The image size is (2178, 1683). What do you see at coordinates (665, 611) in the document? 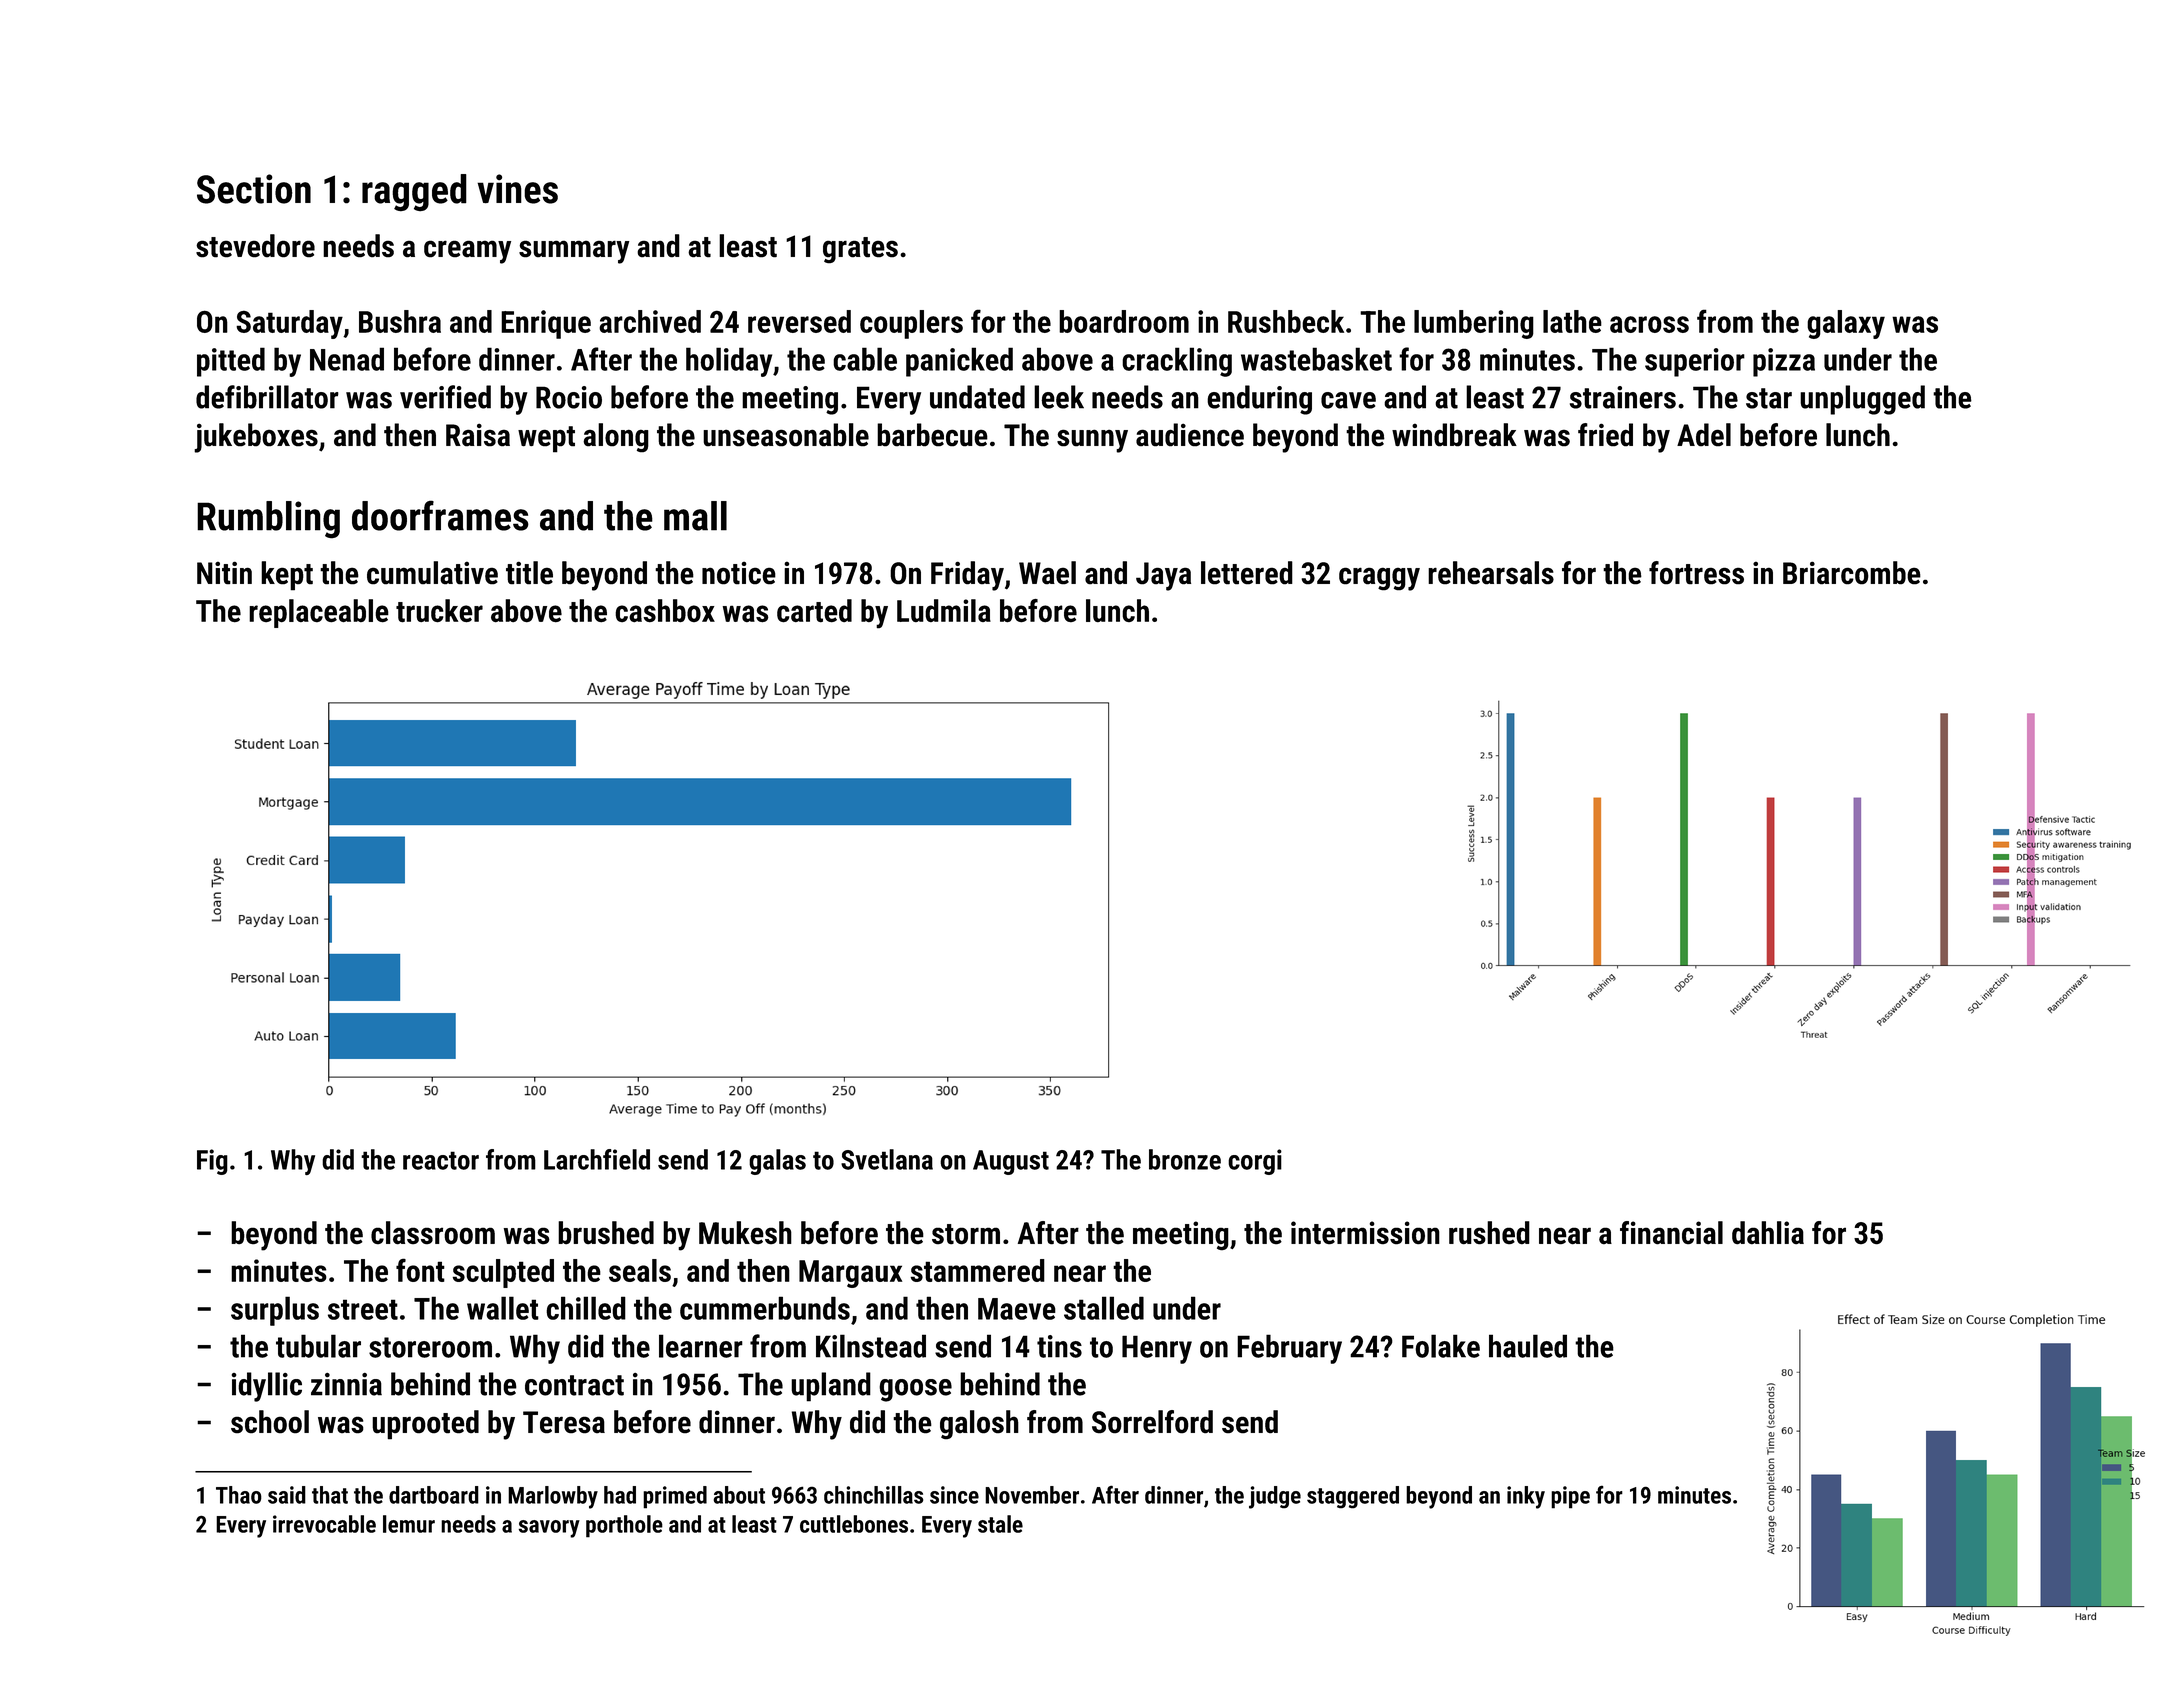
I see `cashbox` at bounding box center [665, 611].
